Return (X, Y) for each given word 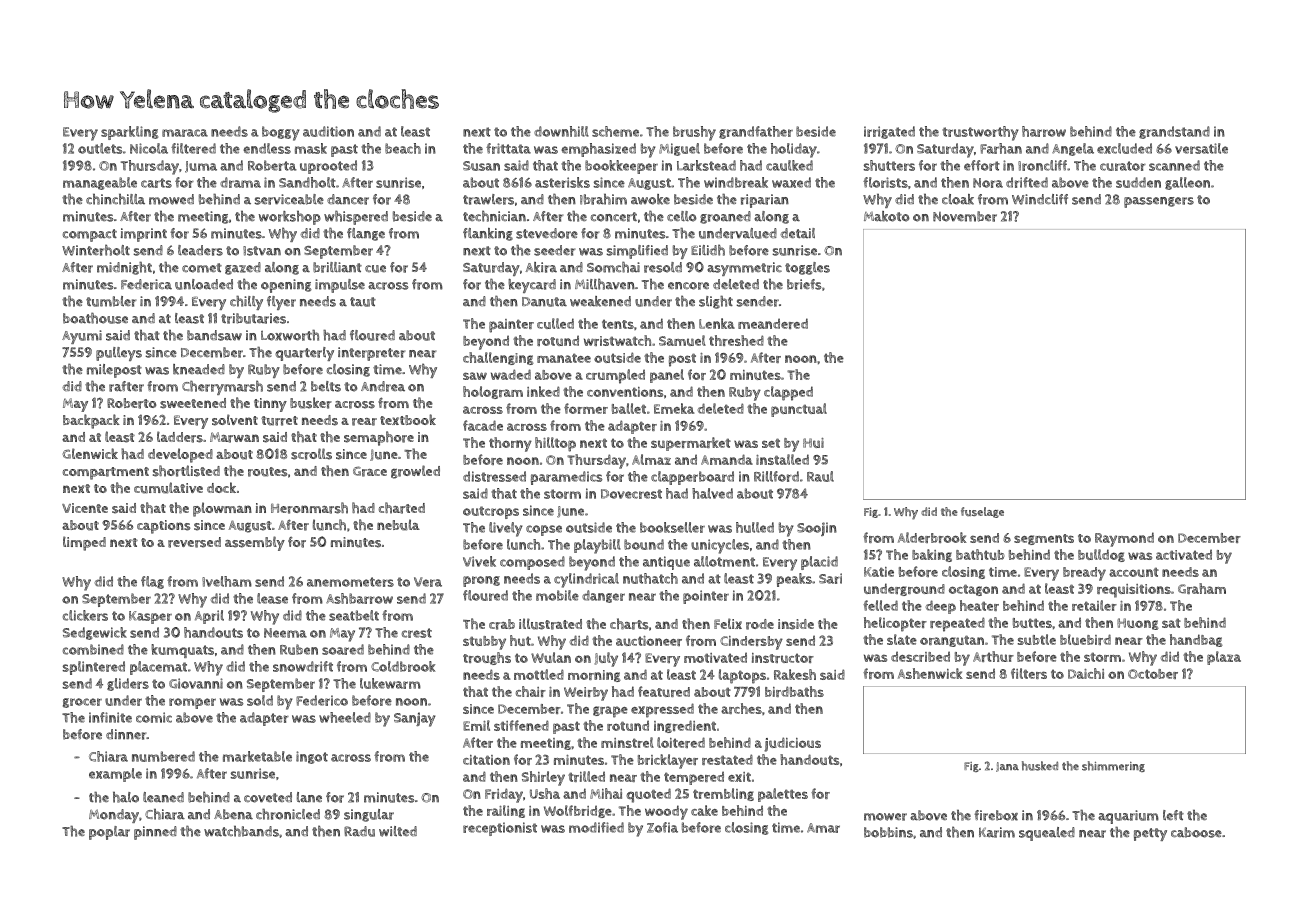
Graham (1202, 588)
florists (885, 182)
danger (603, 596)
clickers (85, 615)
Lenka (717, 323)
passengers (1159, 202)
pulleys (119, 354)
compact (90, 235)
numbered (163, 756)
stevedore (547, 233)
